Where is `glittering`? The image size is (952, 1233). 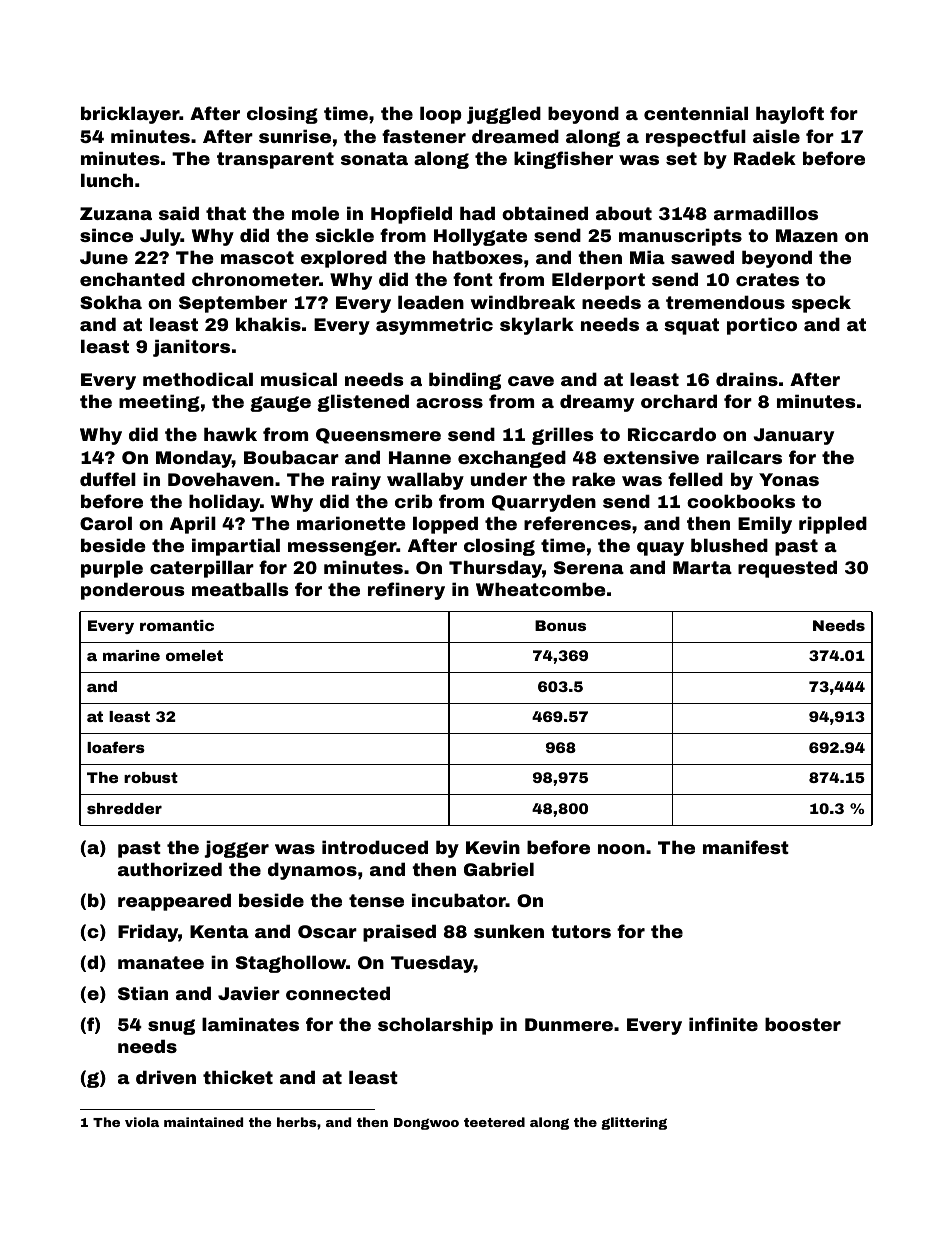 glittering is located at coordinates (634, 1123).
